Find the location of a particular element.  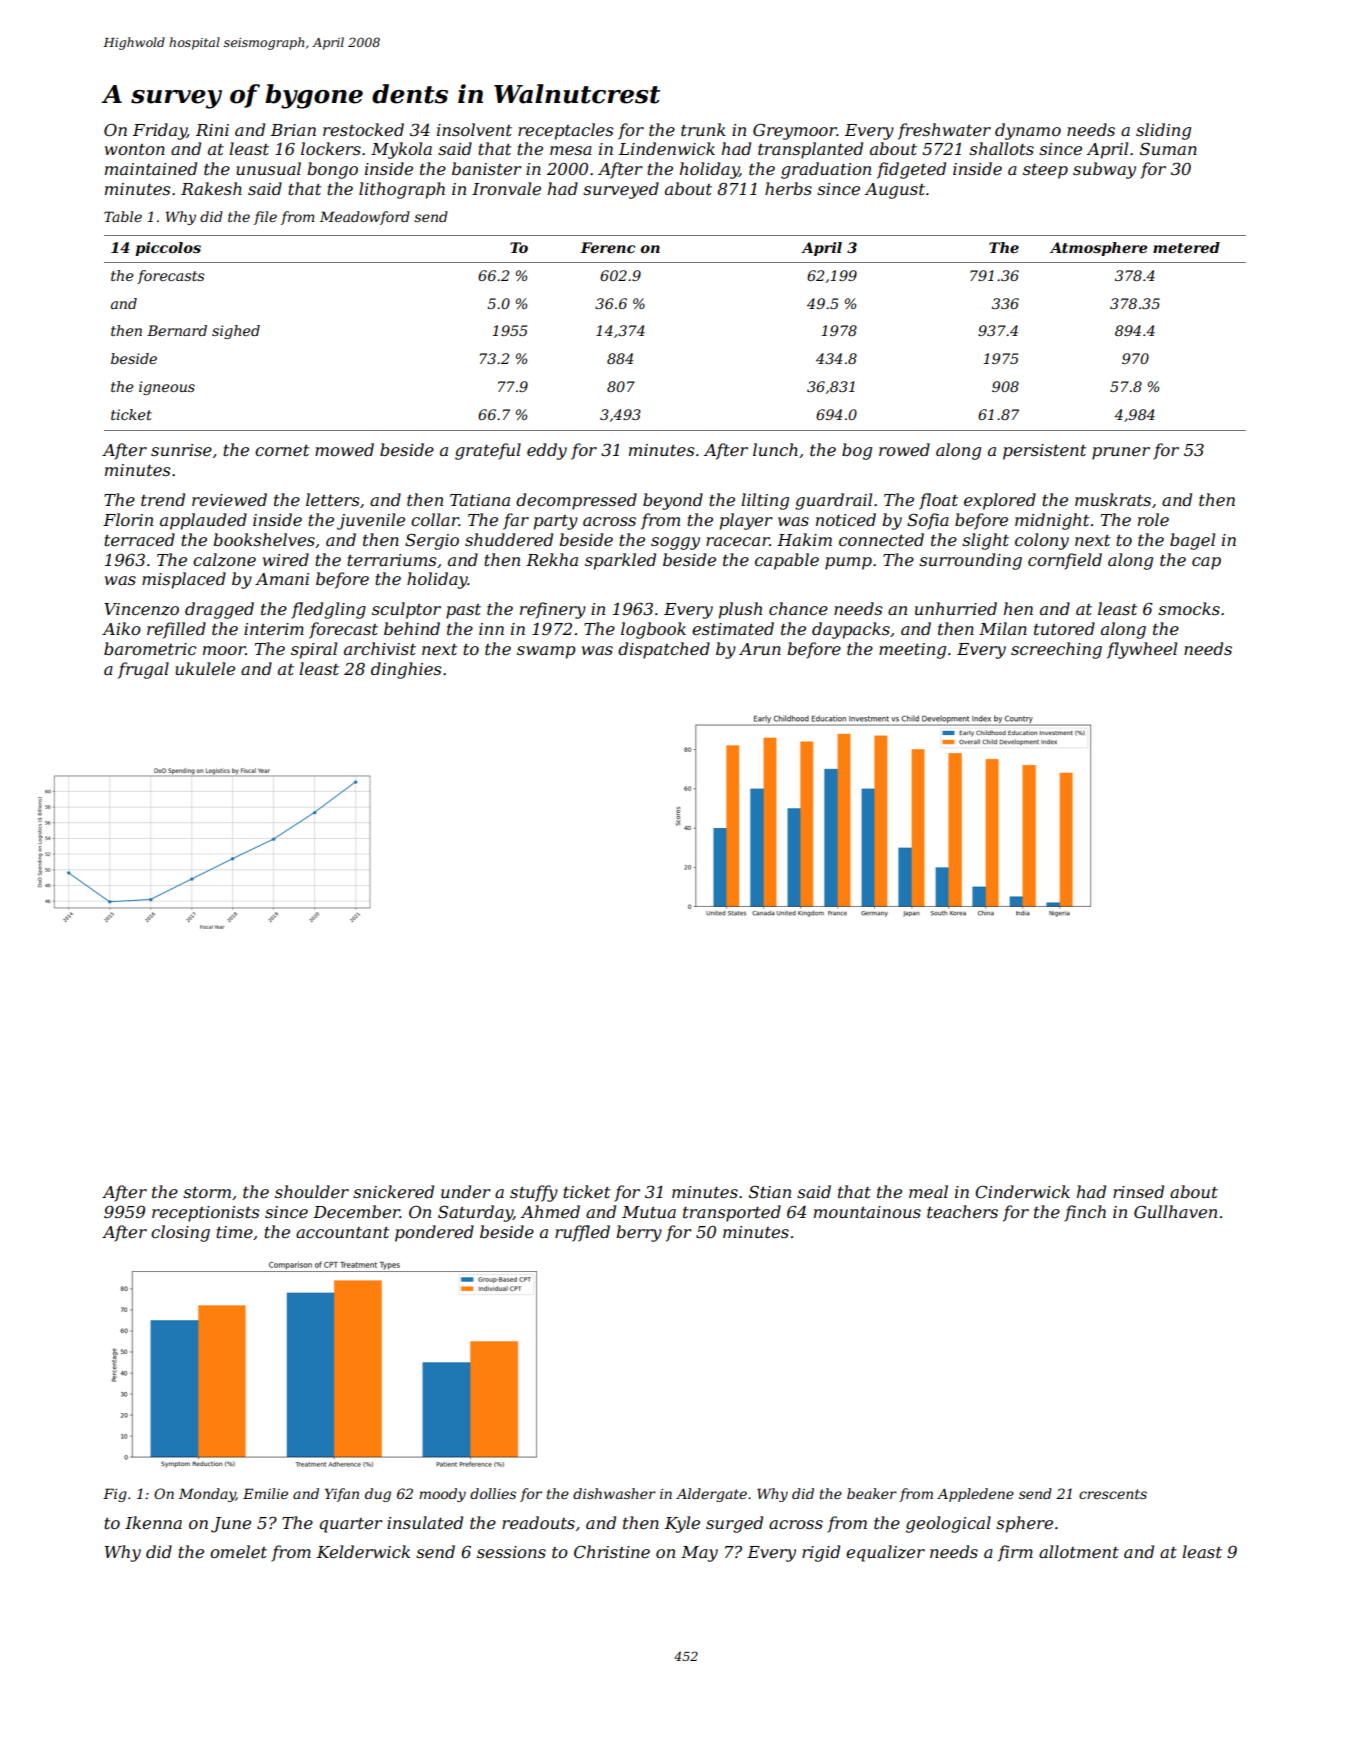

Ikenna is located at coordinates (153, 1522).
